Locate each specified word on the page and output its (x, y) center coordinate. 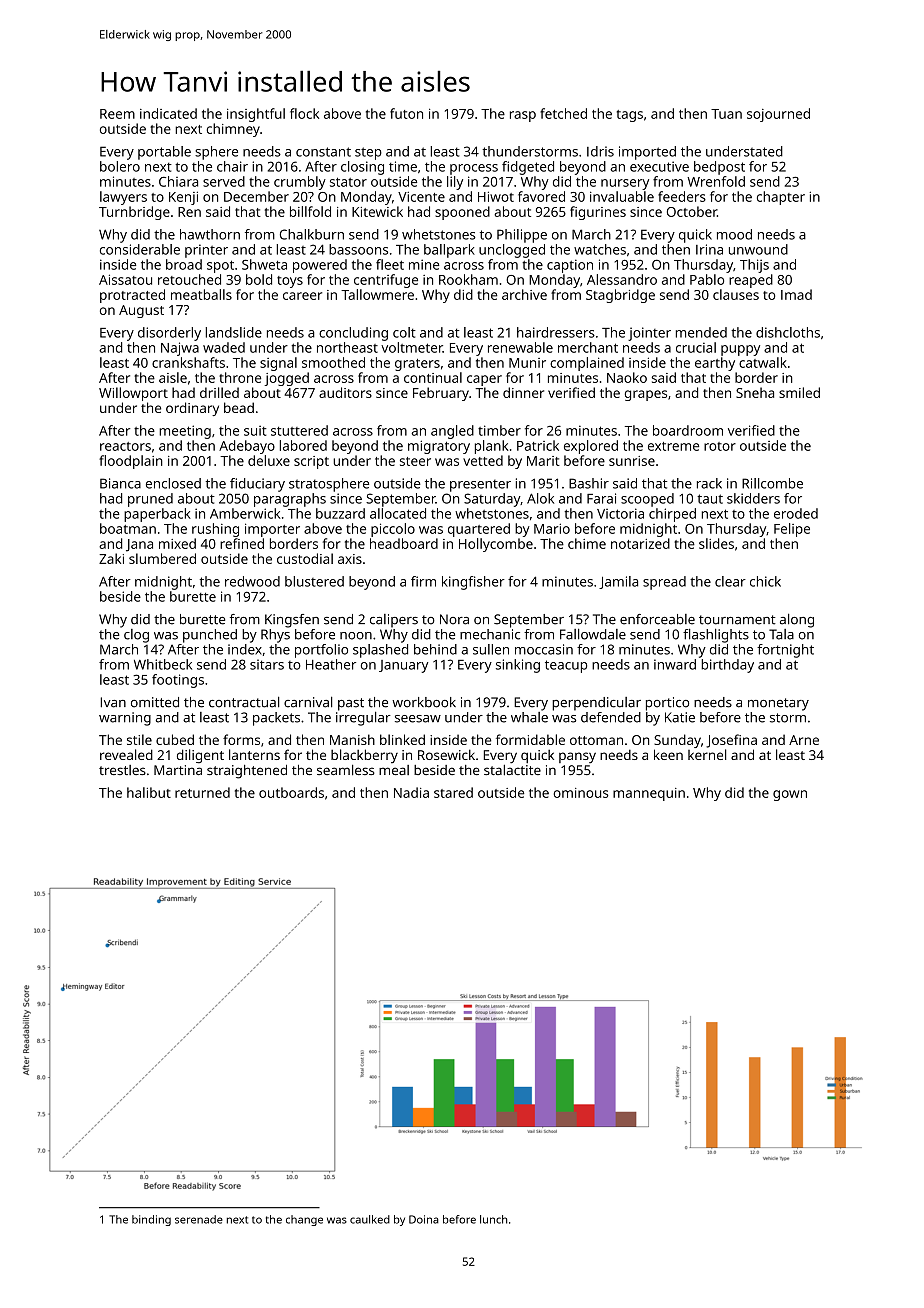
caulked (370, 1219)
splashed (380, 651)
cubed (175, 739)
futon (406, 113)
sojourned (778, 115)
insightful (256, 115)
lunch (493, 1219)
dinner (523, 392)
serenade (199, 1219)
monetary (778, 704)
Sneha (755, 392)
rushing (215, 530)
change (304, 1220)
